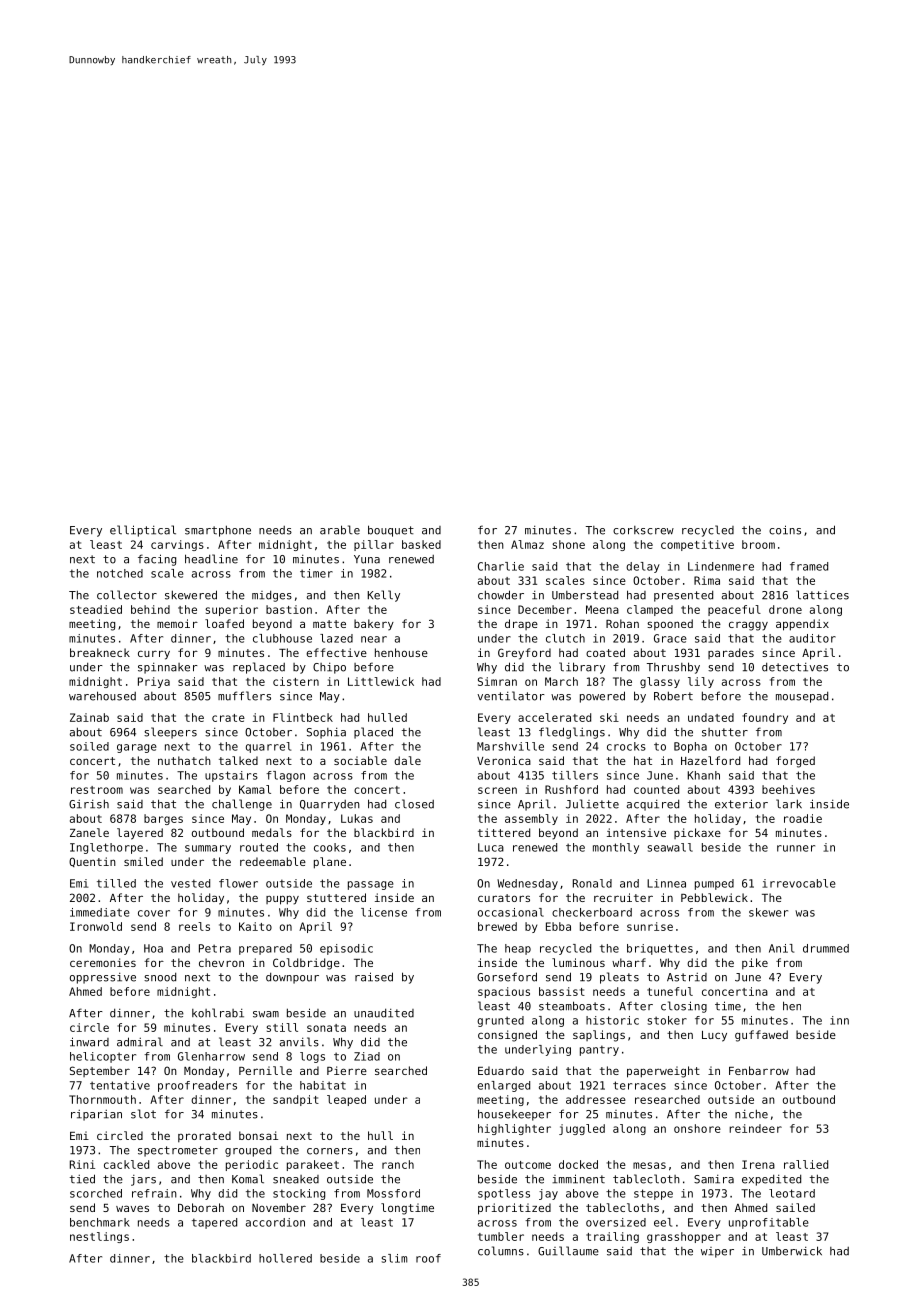 The height and width of the screenshot is (1308, 924). I want to click on flower, so click(238, 883).
